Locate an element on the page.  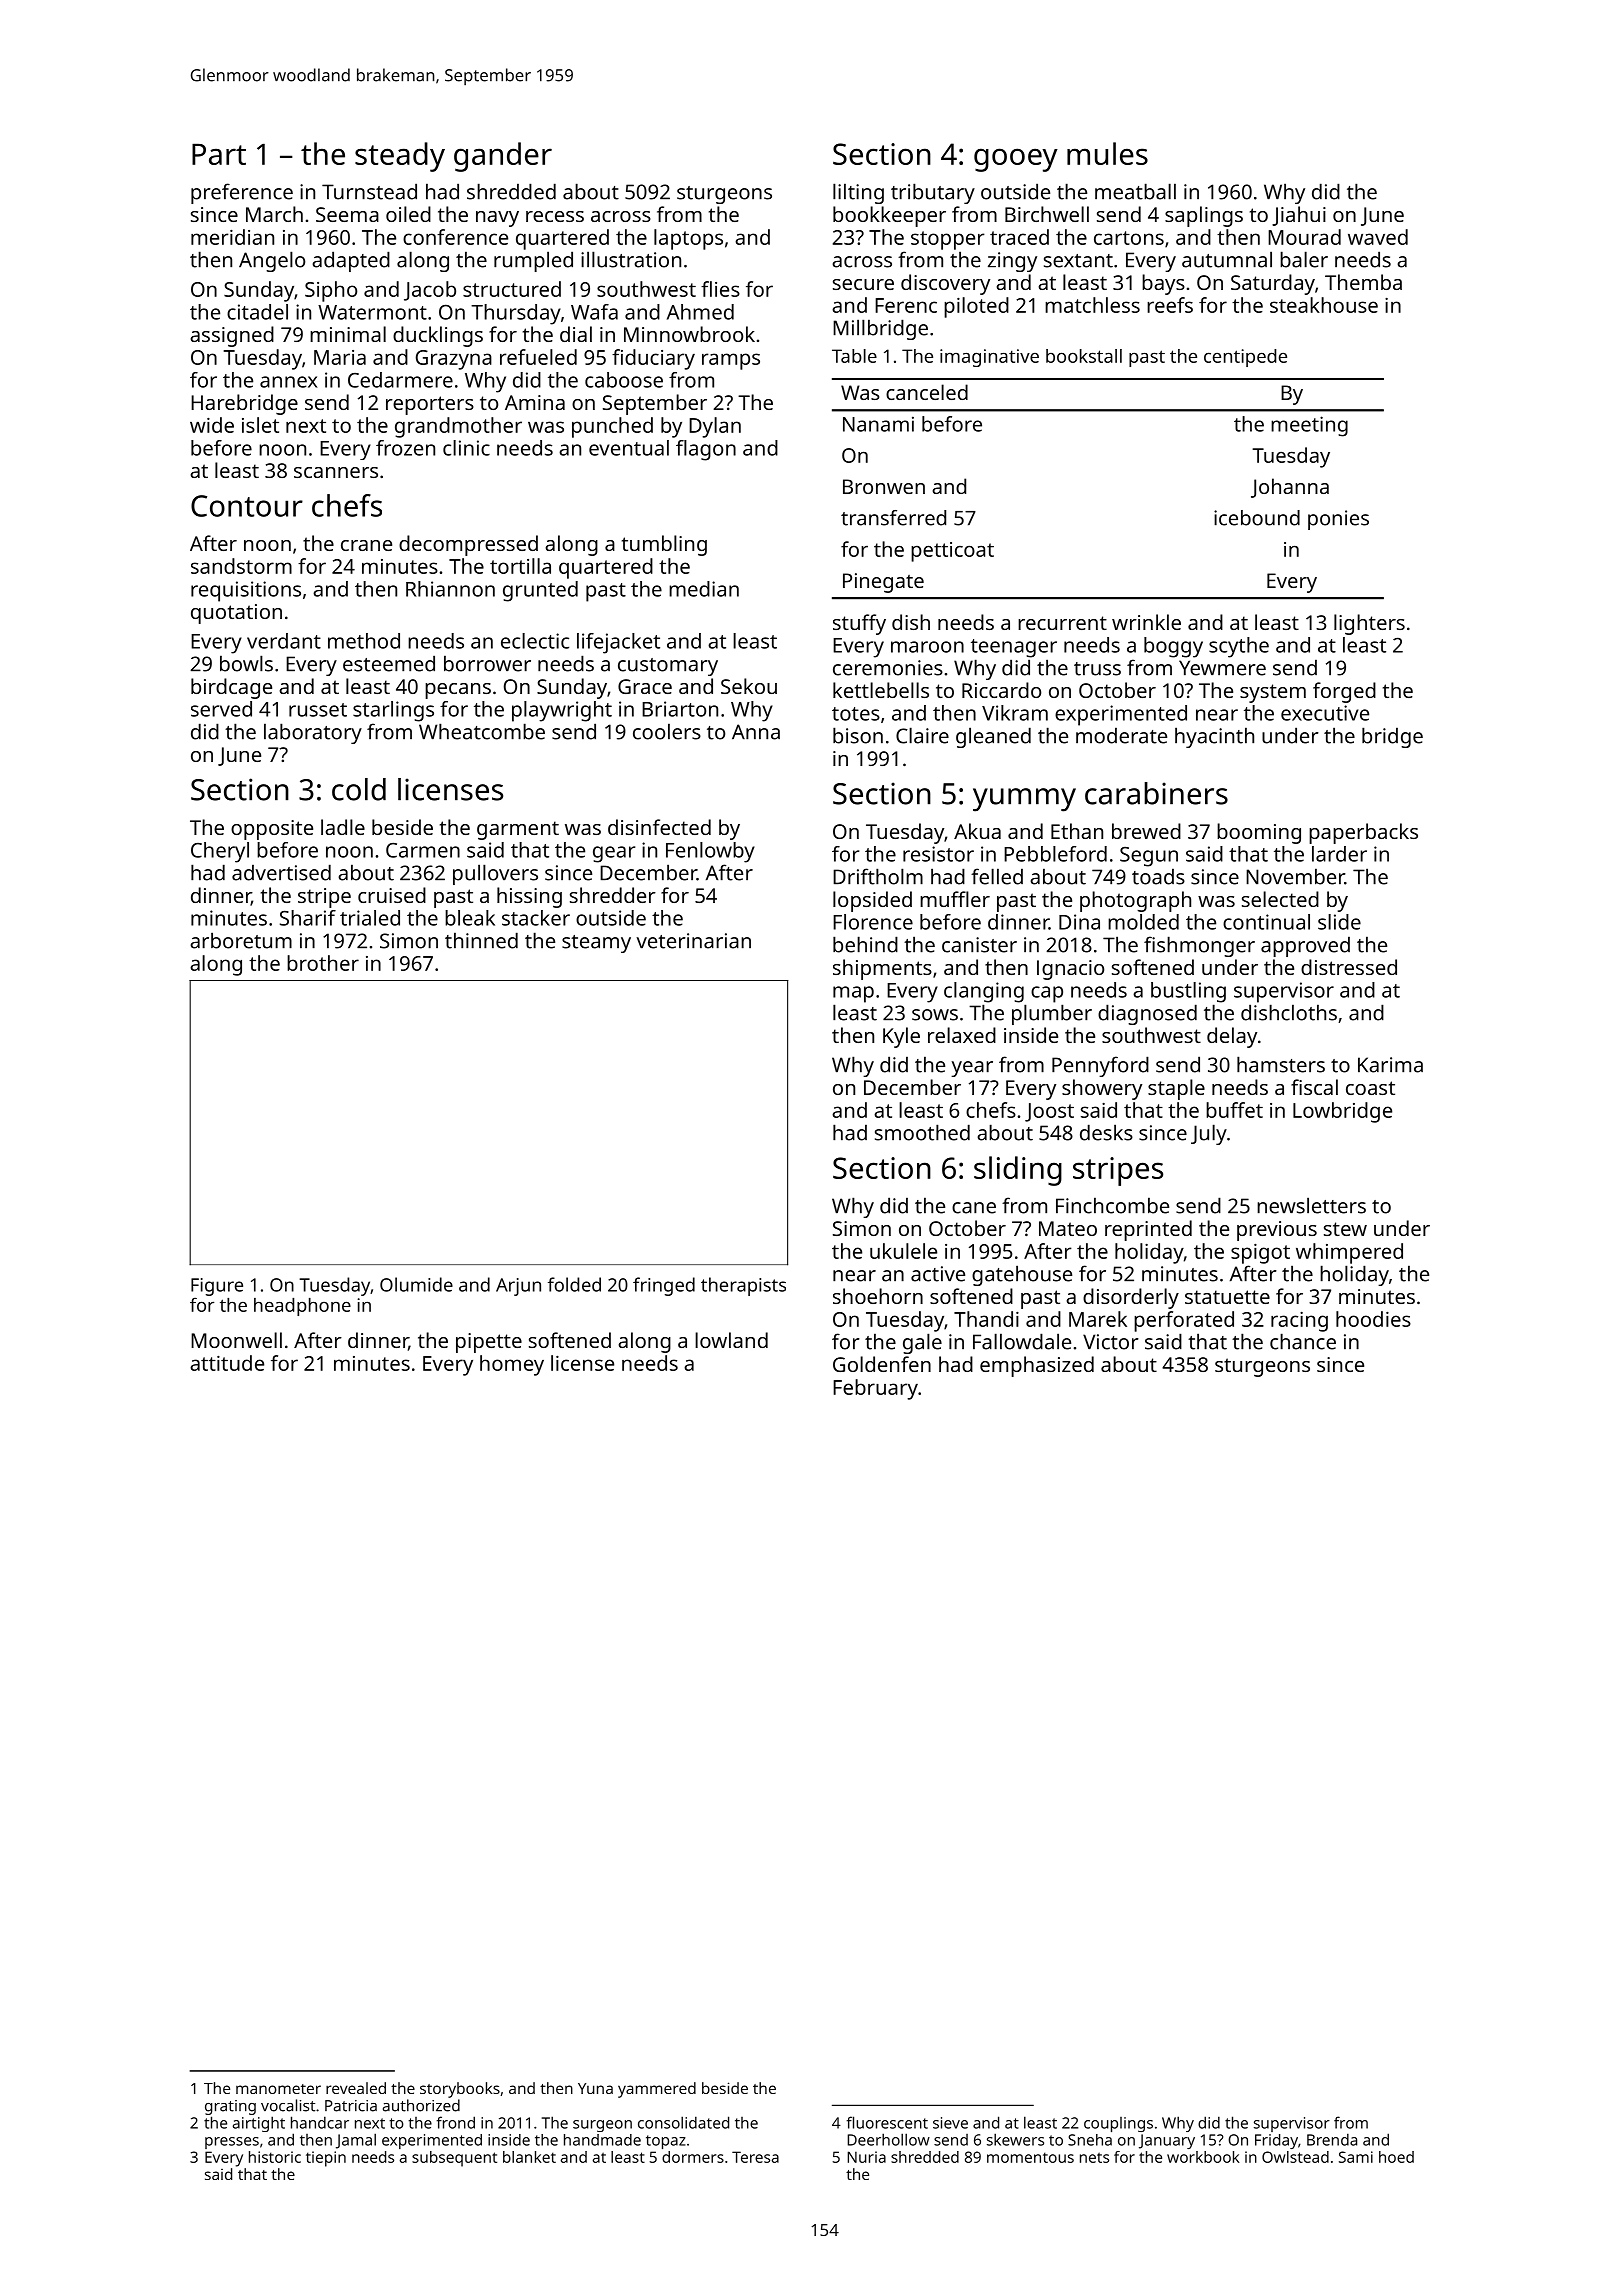
perforated is located at coordinates (1184, 1321).
